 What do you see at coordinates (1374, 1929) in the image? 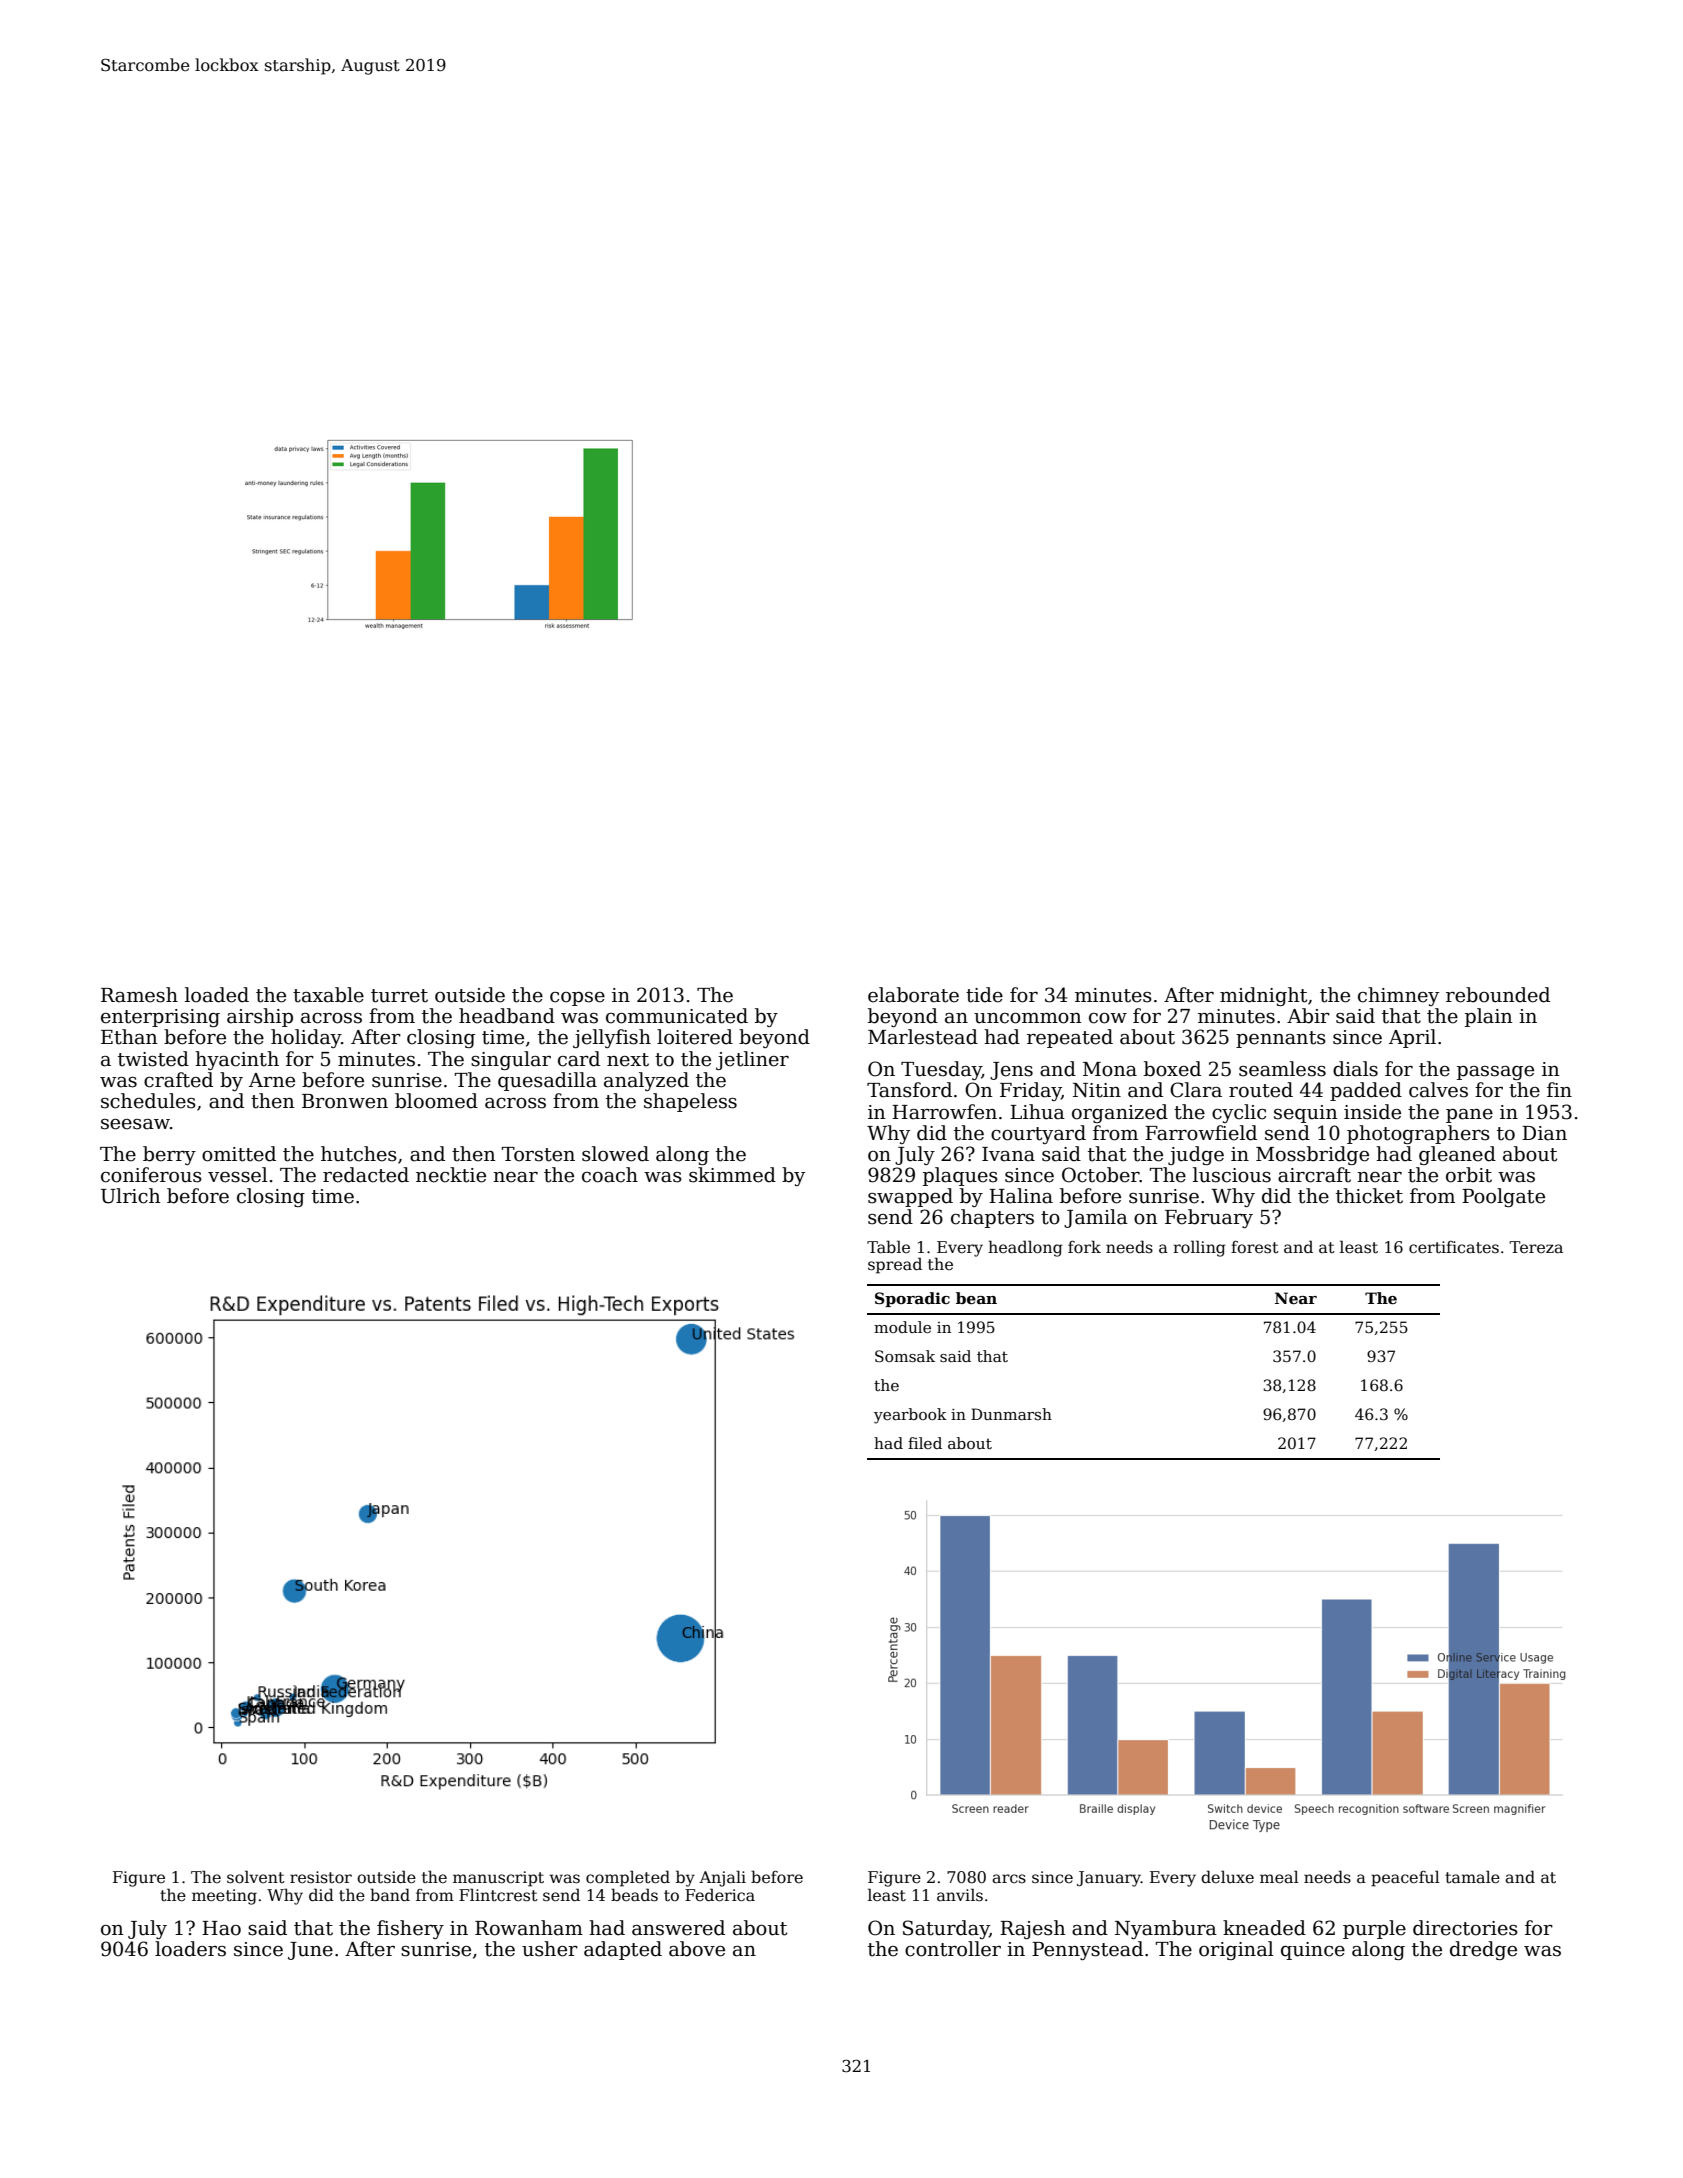
I see `purple` at bounding box center [1374, 1929].
